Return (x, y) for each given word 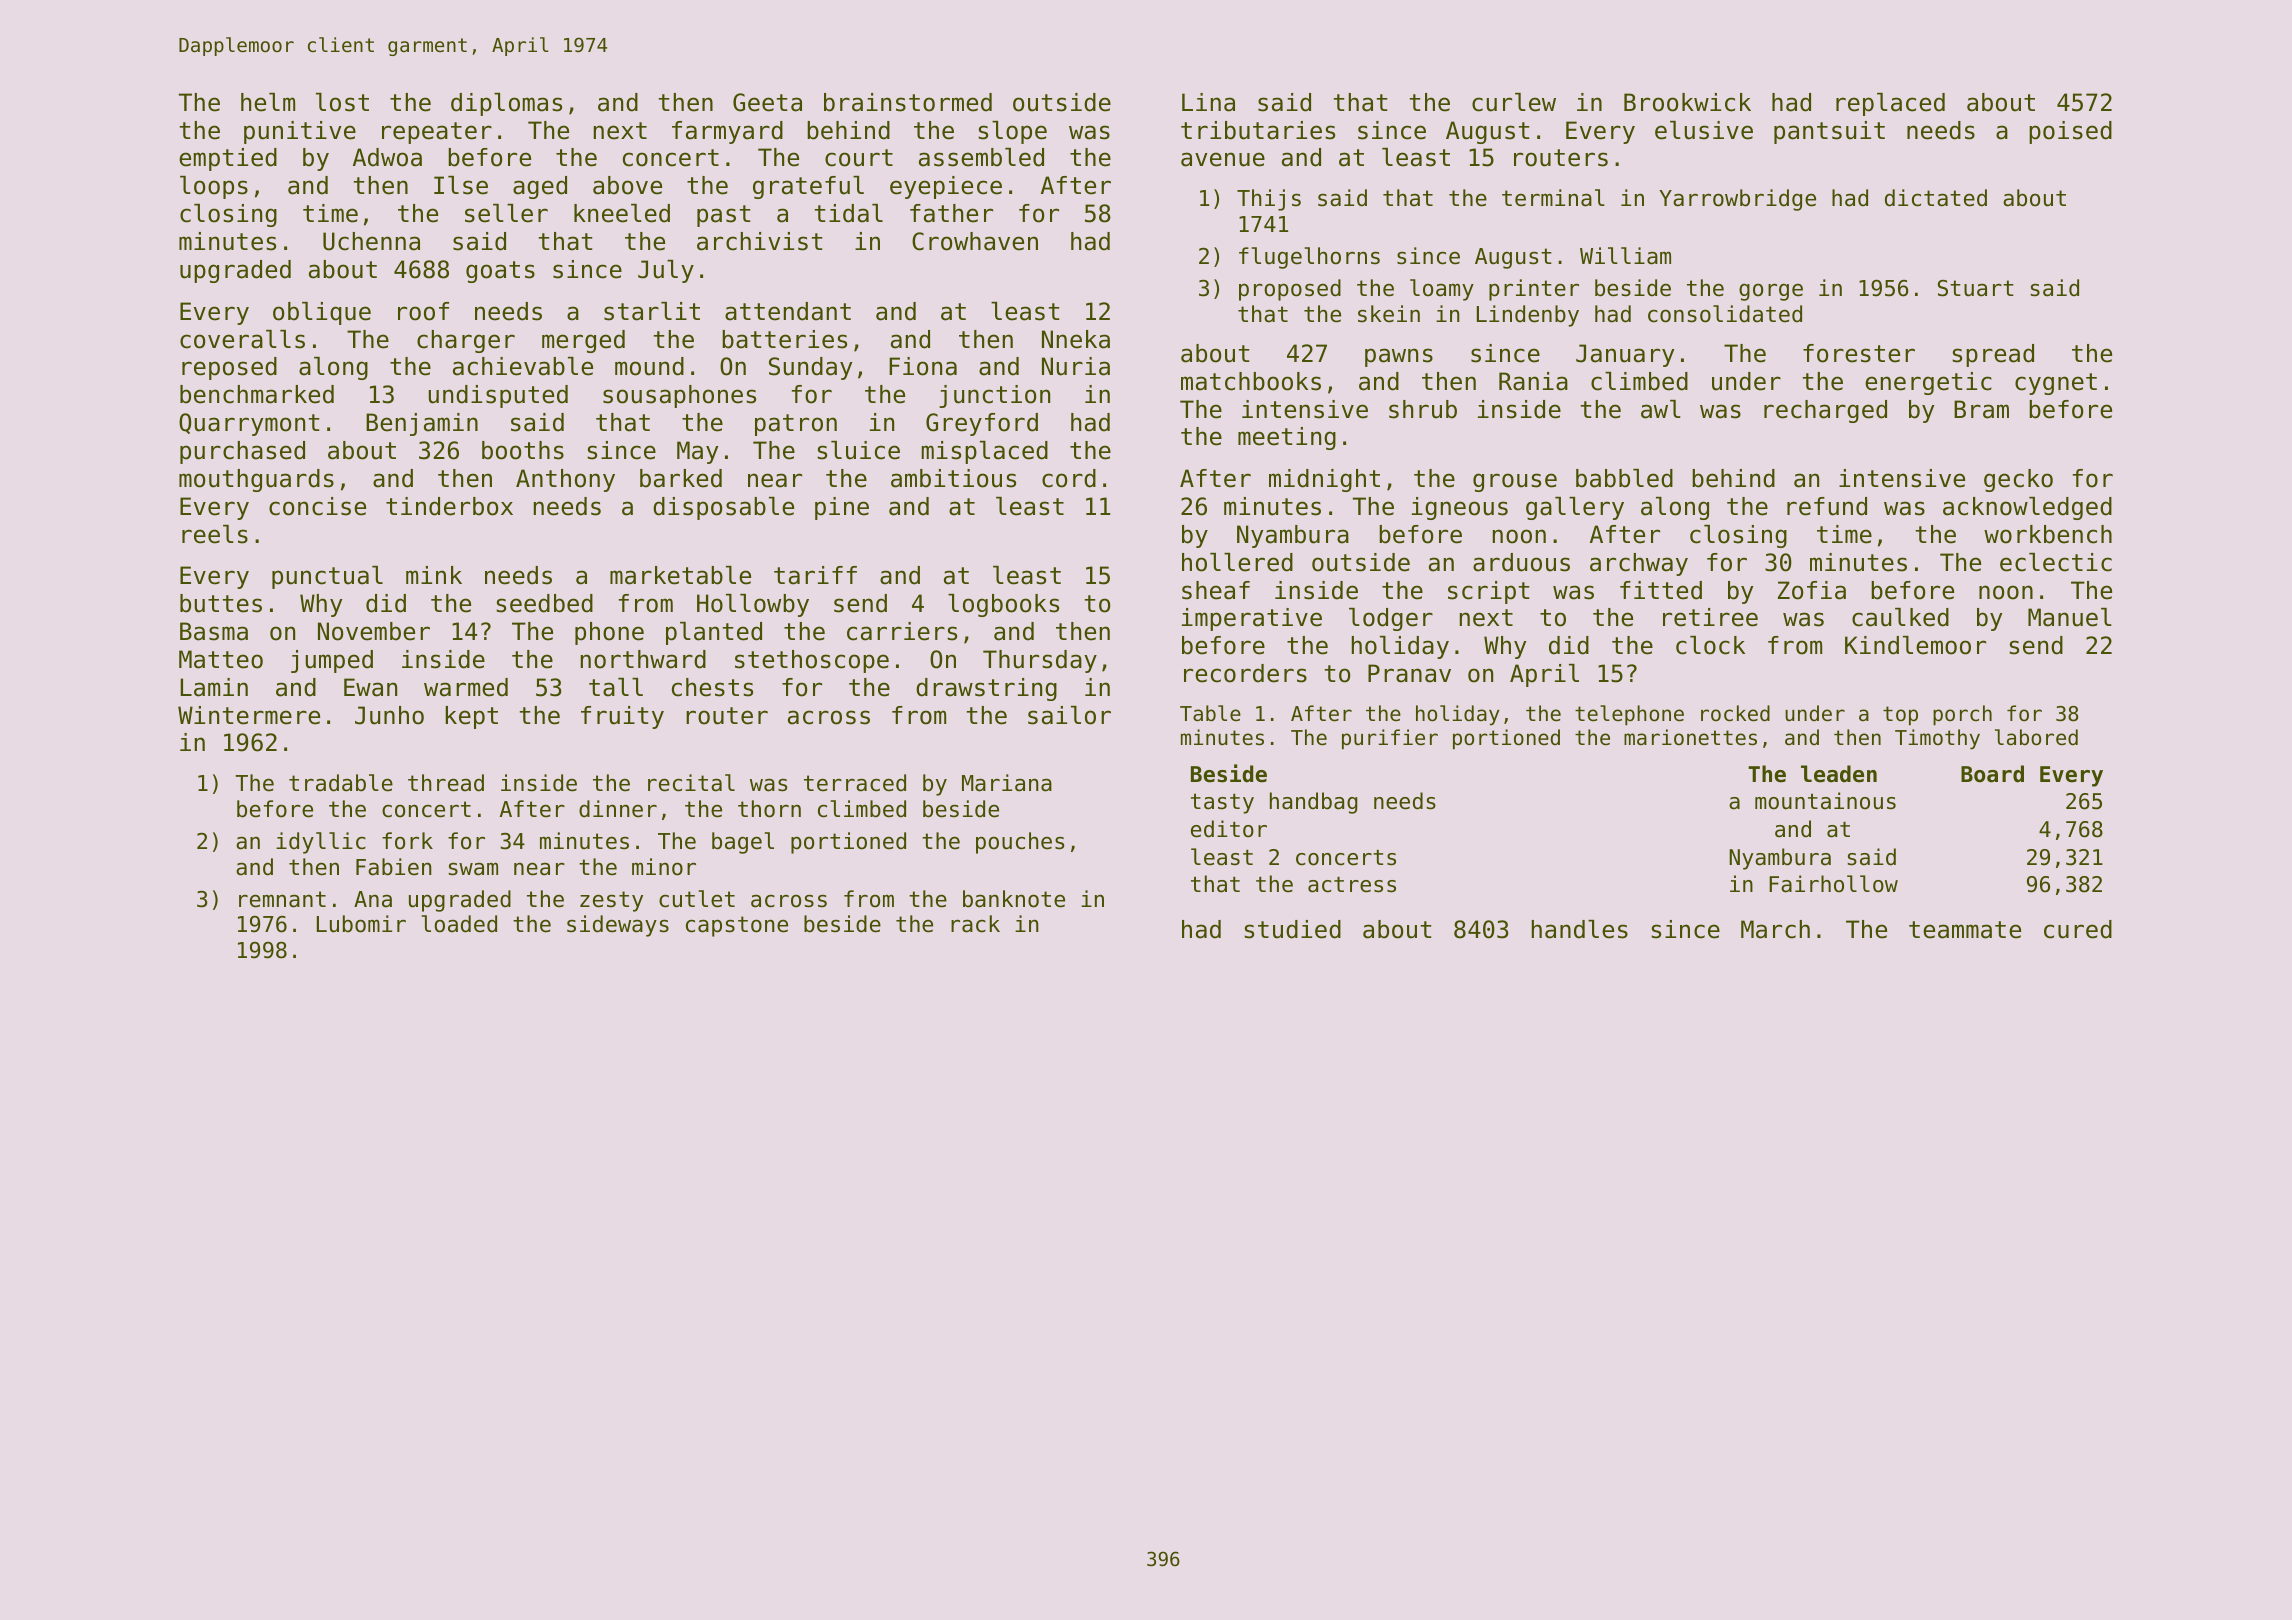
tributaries (1258, 130)
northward (643, 659)
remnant (282, 899)
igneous (1460, 508)
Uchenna (371, 241)
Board (1992, 774)
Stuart (1976, 288)
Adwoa (387, 157)
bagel (743, 843)
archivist (760, 241)
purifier (1390, 739)
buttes (221, 603)
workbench (2048, 534)
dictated (1936, 198)
